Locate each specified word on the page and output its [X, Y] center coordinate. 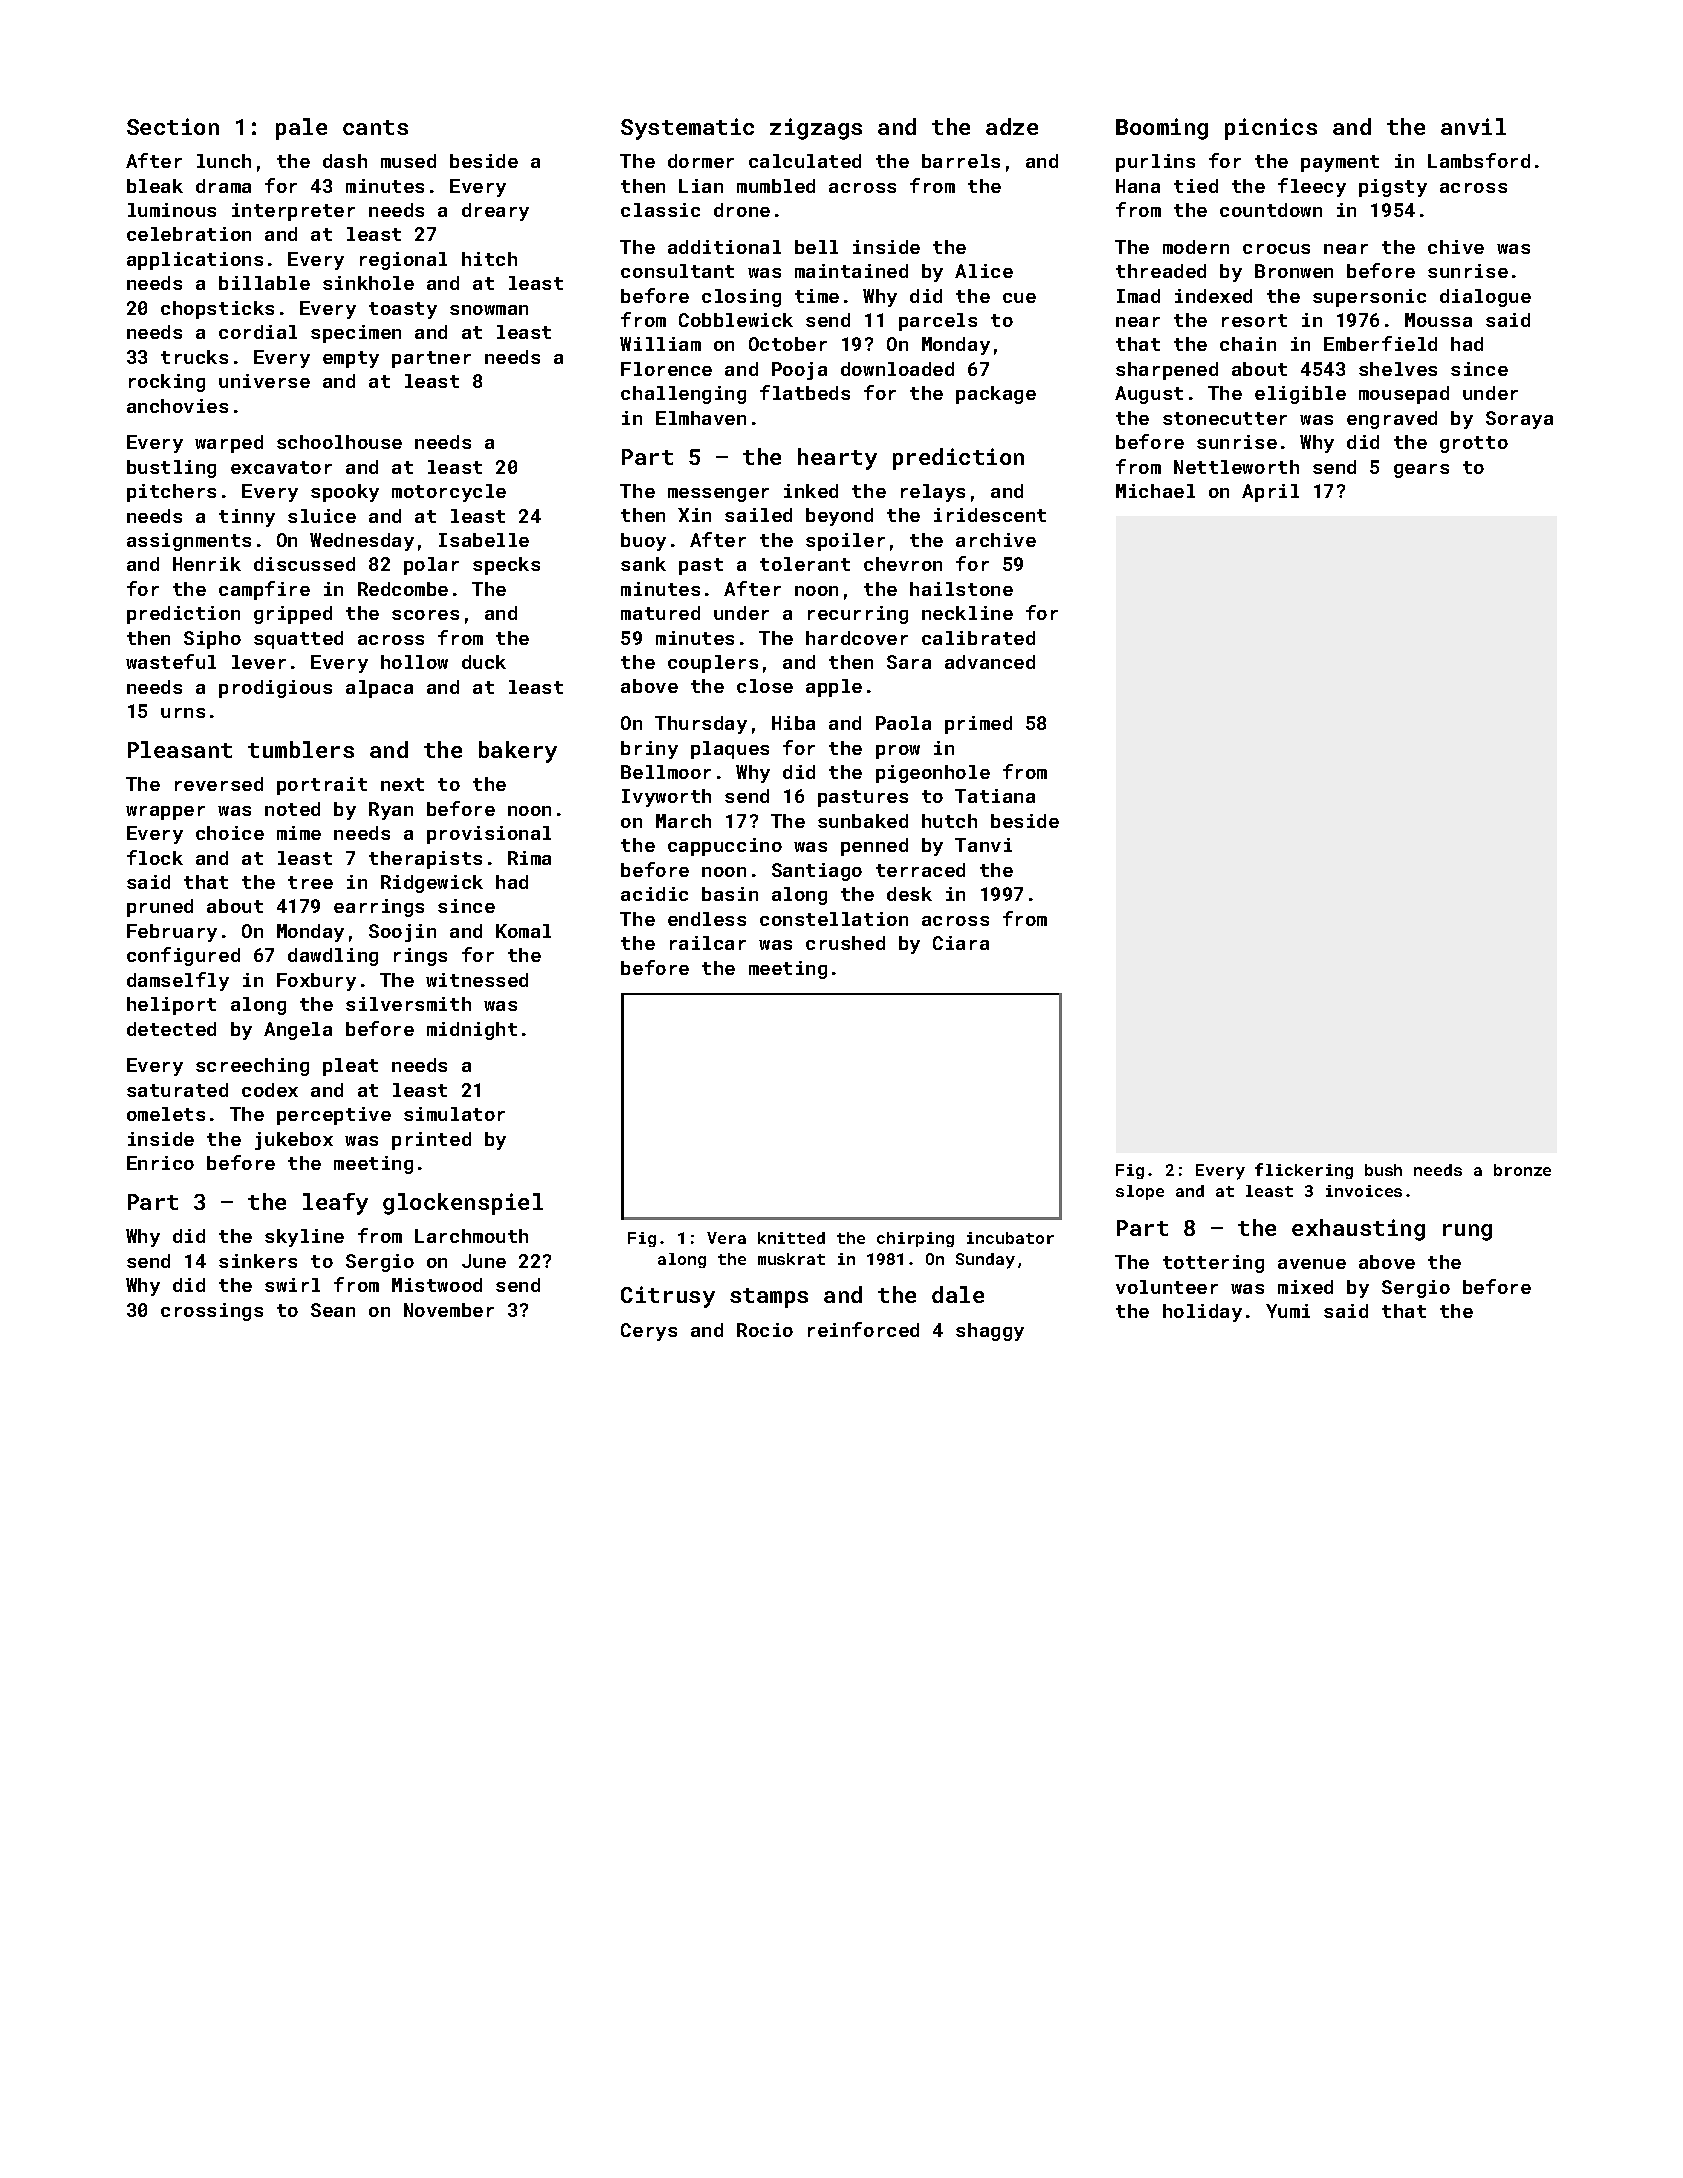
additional [724, 247]
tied [1196, 186]
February [172, 933]
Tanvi [983, 845]
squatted [298, 640]
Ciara [961, 943]
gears [1421, 471]
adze [1012, 126]
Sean [333, 1310]
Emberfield [1380, 343]
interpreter [293, 212]
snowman [489, 310]
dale [958, 1294]
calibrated [978, 638]
